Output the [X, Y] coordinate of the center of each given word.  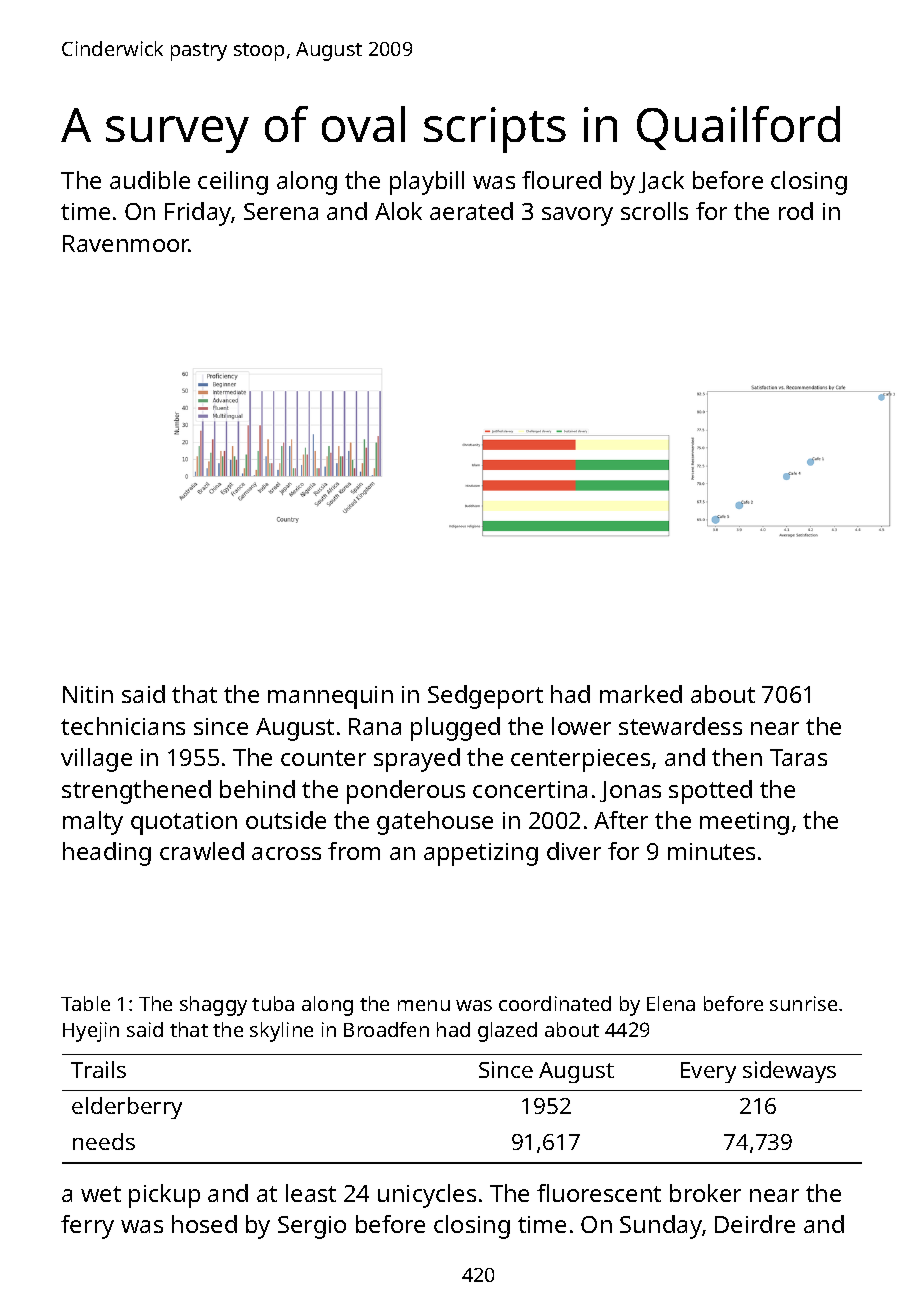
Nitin [88, 694]
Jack [661, 182]
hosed [204, 1224]
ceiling [233, 183]
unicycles [427, 1196]
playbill [427, 183]
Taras [798, 757]
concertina [530, 789]
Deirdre [755, 1224]
